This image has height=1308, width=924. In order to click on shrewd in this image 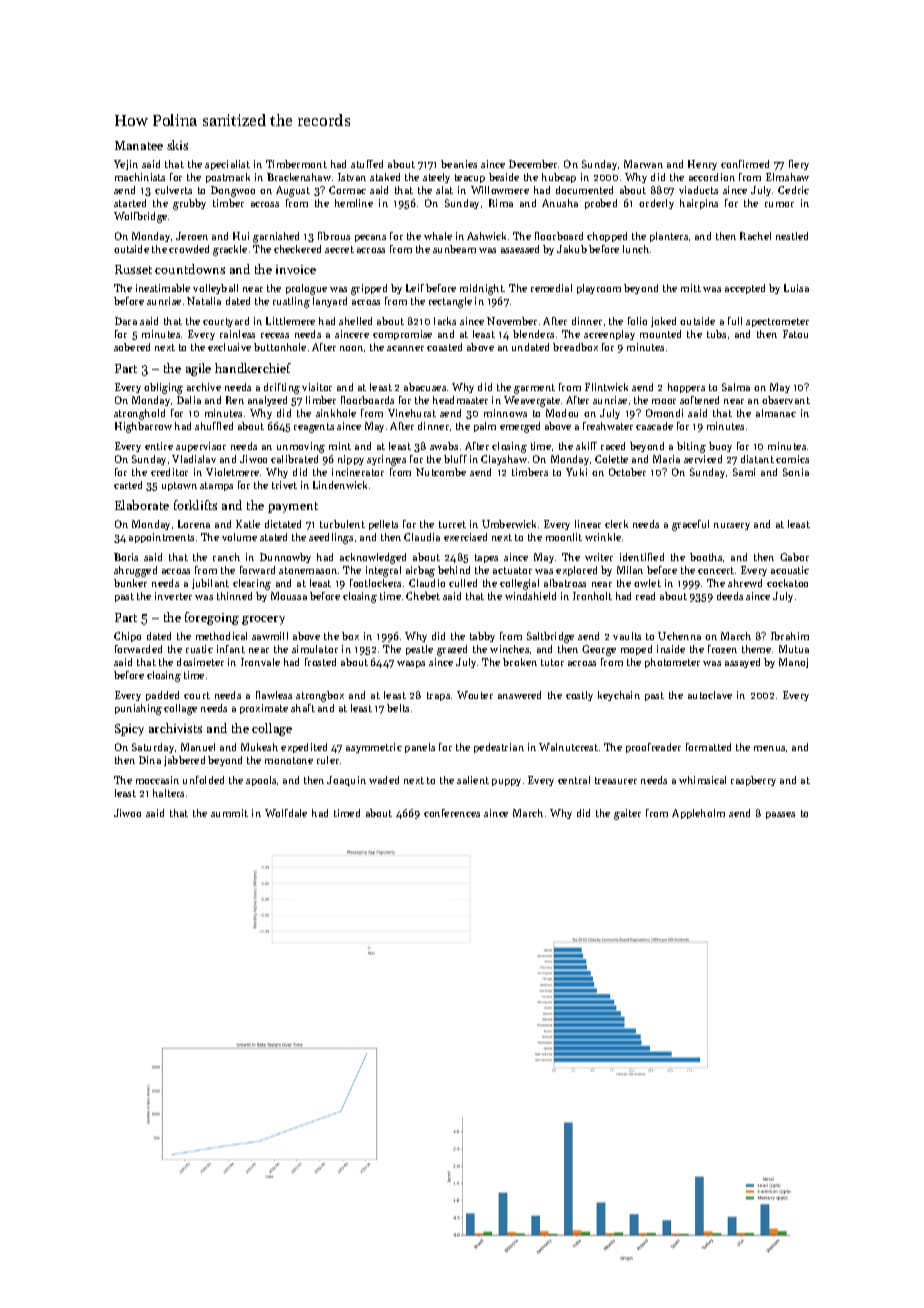, I will do `click(745, 583)`.
